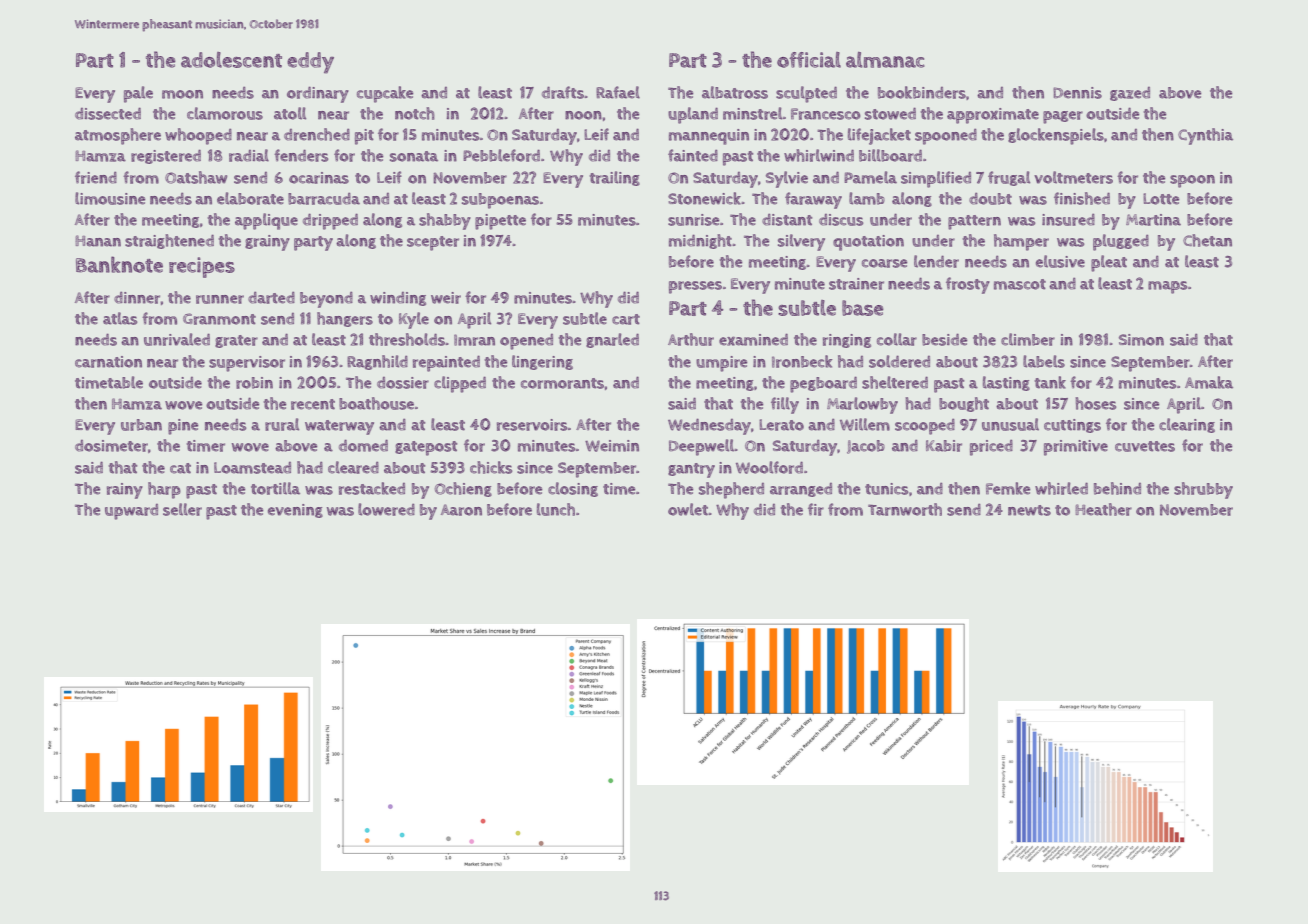 This screenshot has height=924, width=1308. What do you see at coordinates (324, 198) in the screenshot?
I see `barracuda` at bounding box center [324, 198].
